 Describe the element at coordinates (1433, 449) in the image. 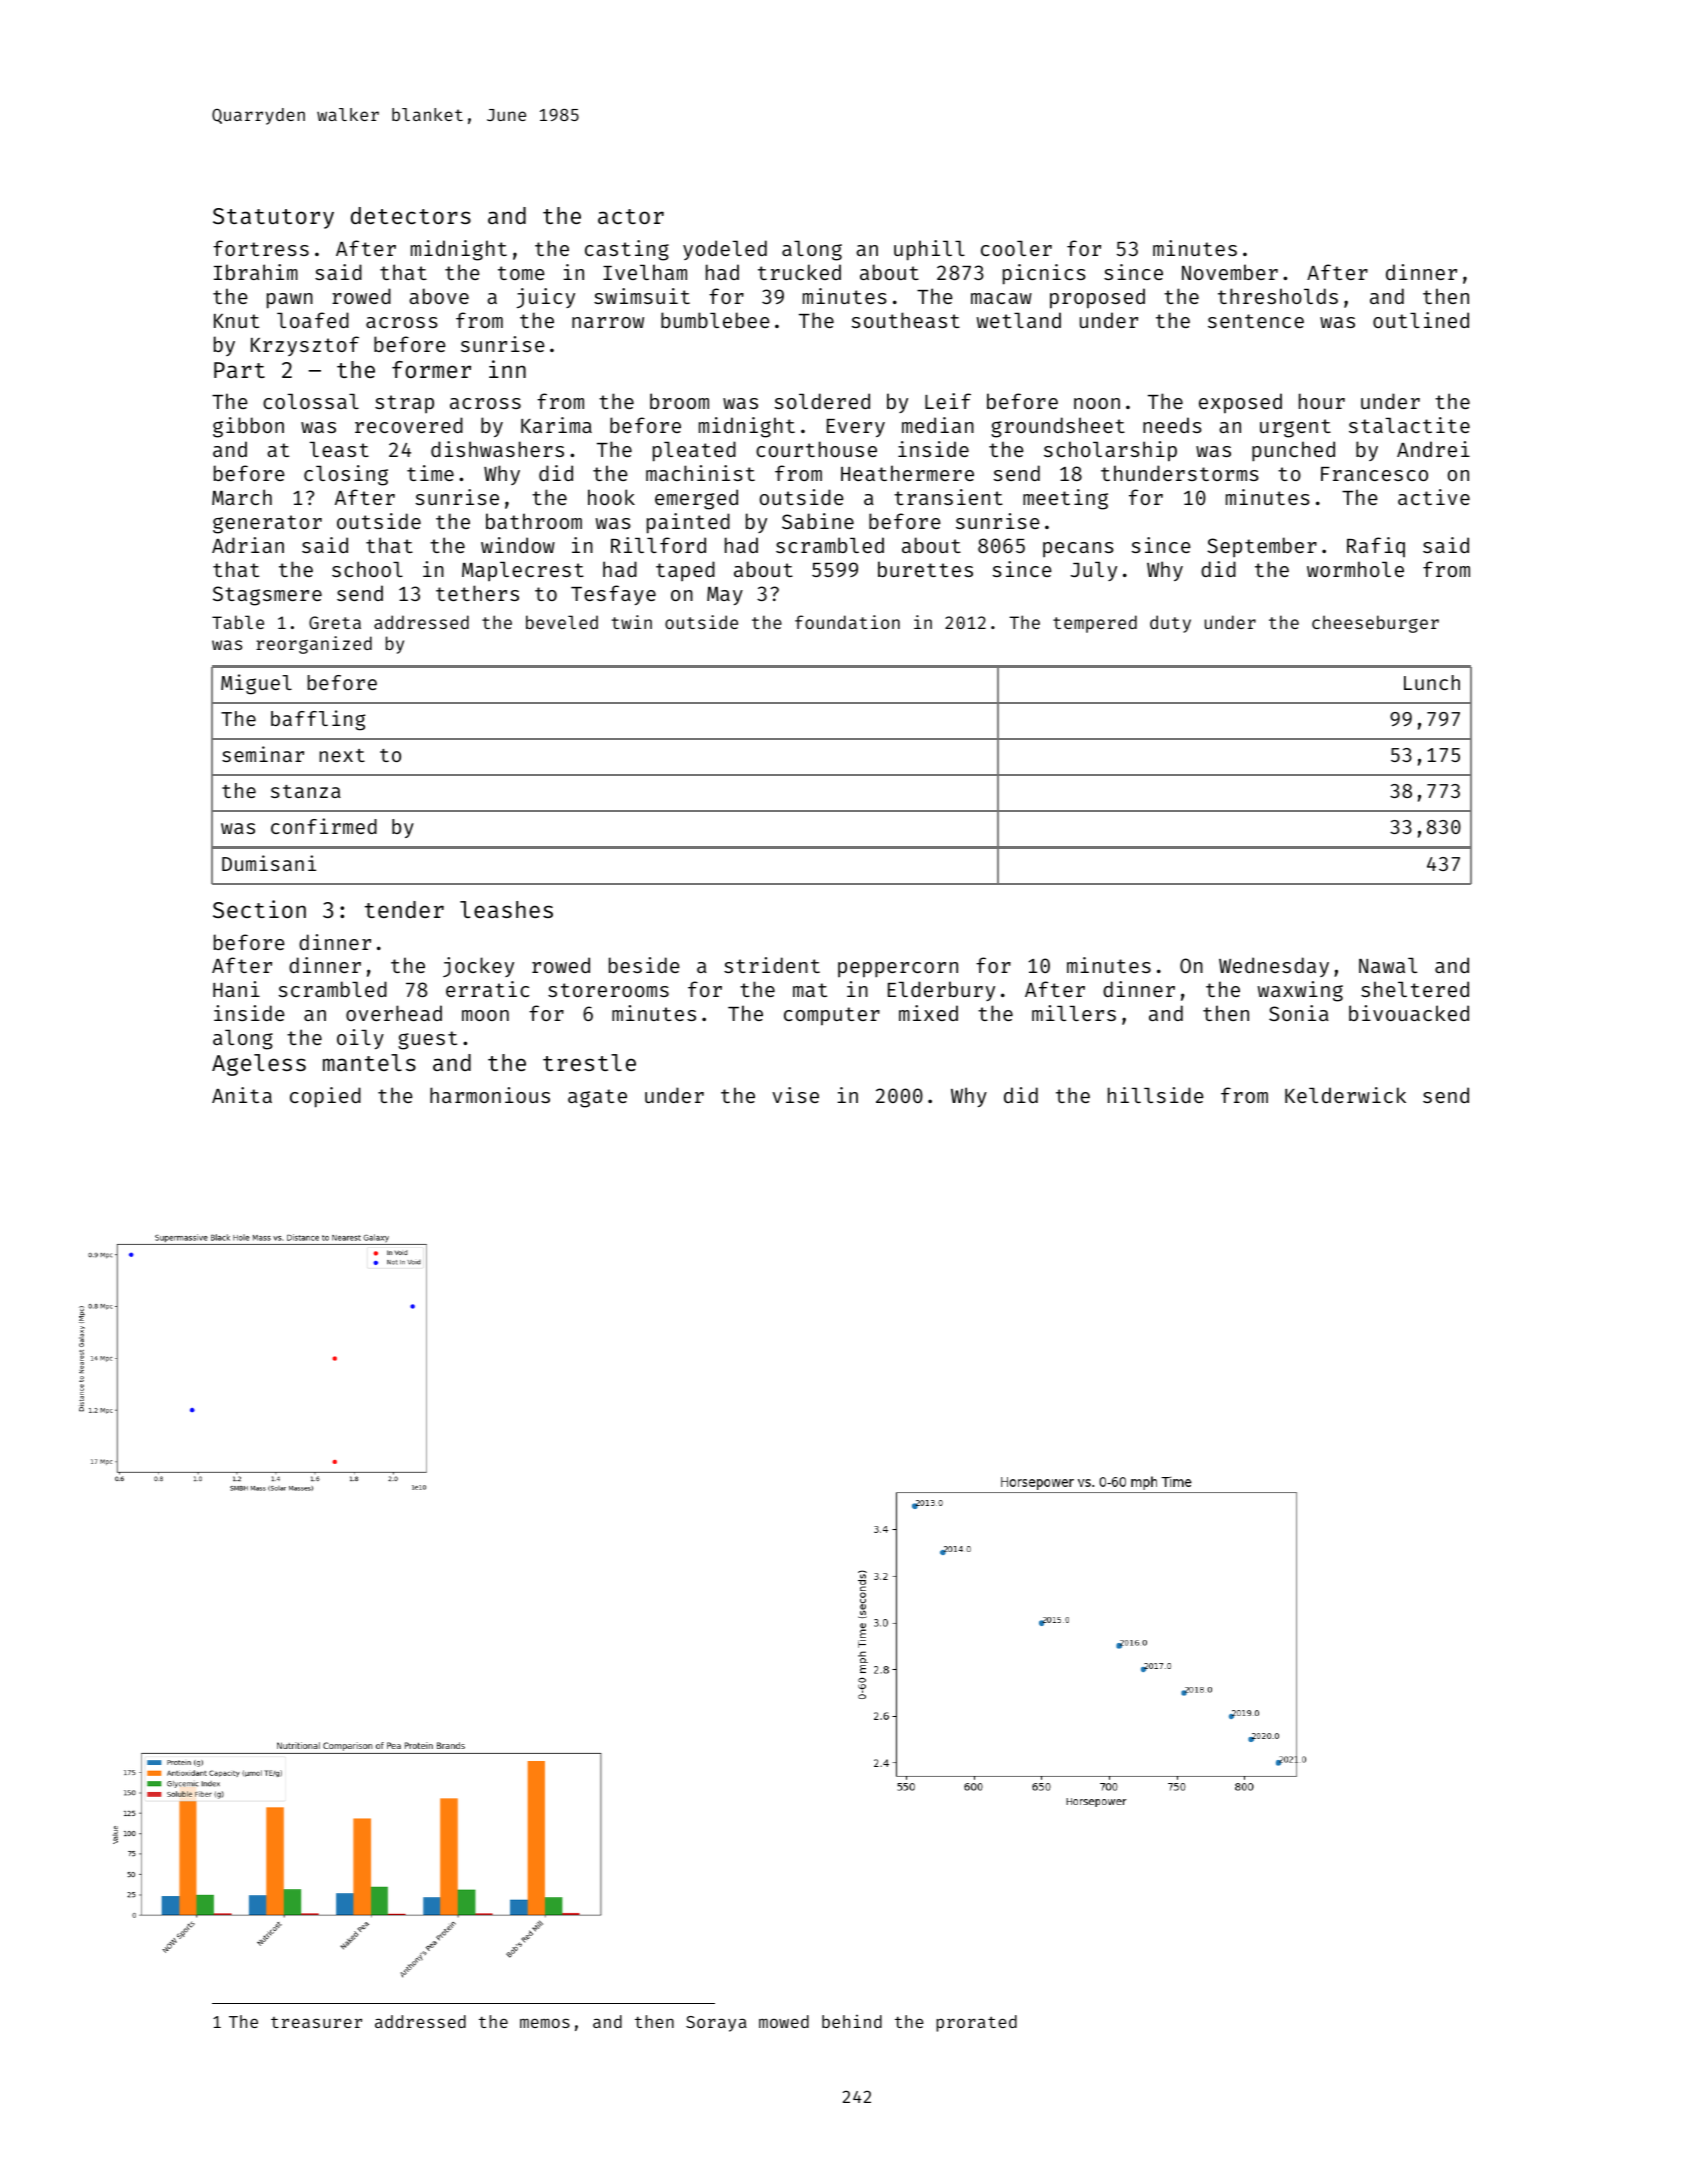

I see `Andrei` at that location.
